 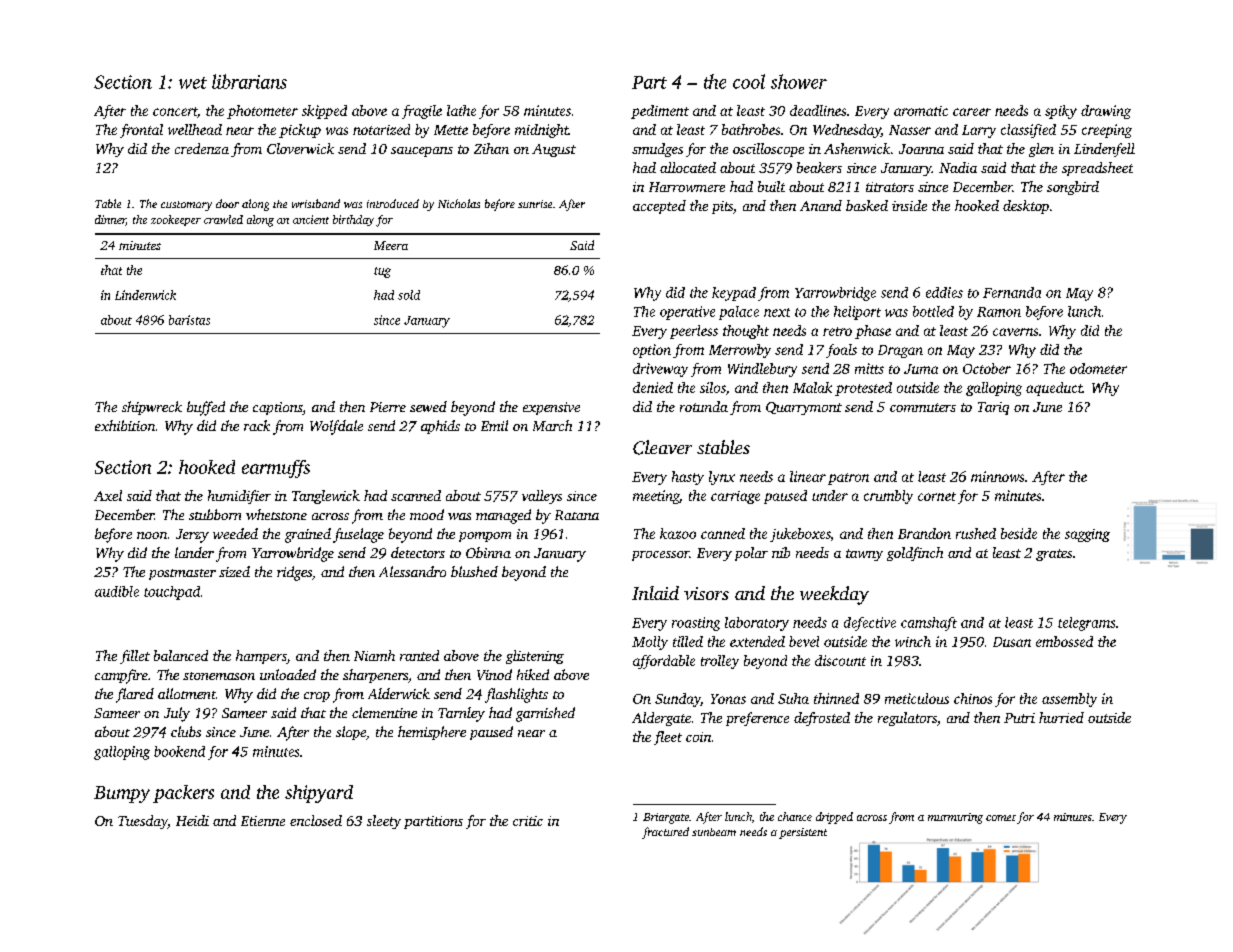 What do you see at coordinates (461, 110) in the screenshot?
I see `lathe` at bounding box center [461, 110].
